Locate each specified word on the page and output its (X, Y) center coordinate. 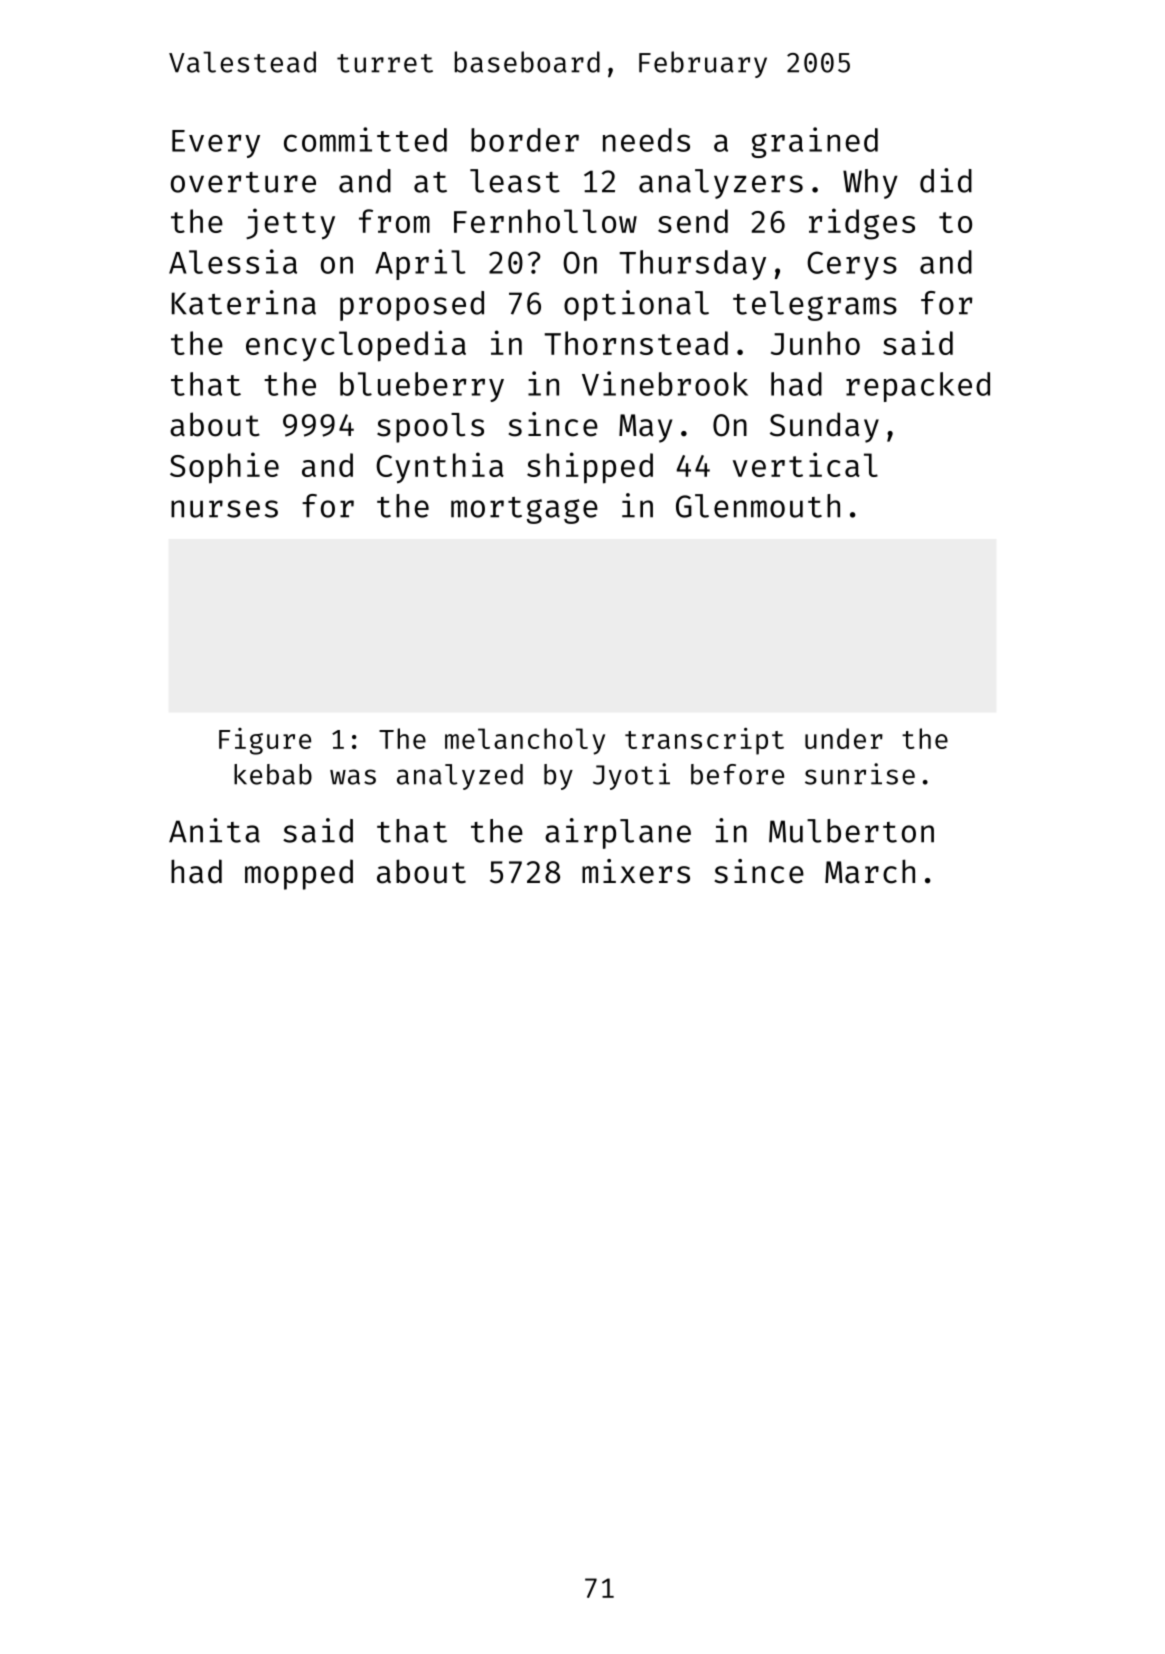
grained (814, 142)
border (525, 140)
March (870, 871)
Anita (214, 830)
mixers (636, 871)
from (394, 221)
